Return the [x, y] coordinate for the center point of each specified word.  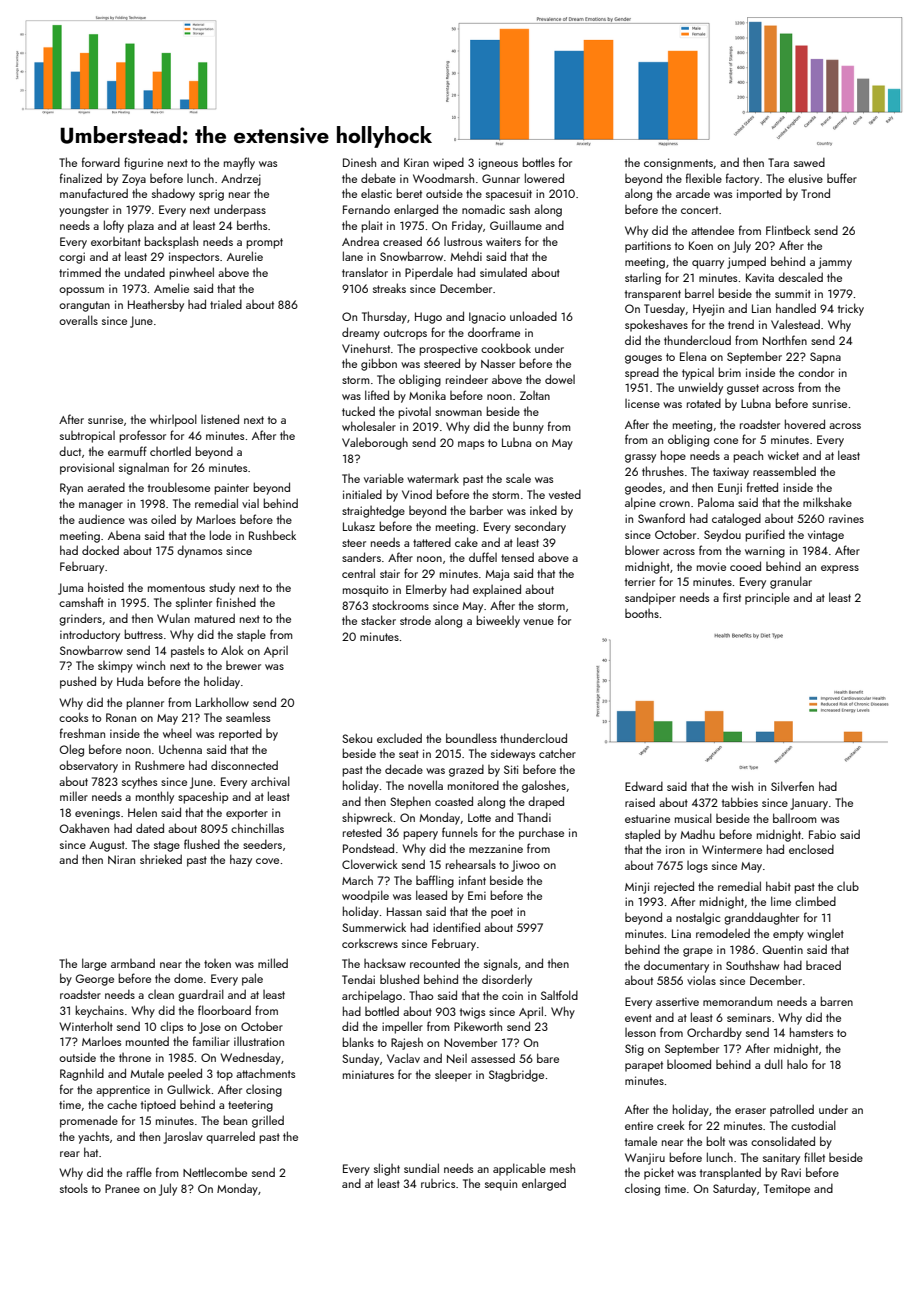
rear [70, 1154]
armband [133, 963]
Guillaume [516, 225]
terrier [640, 581]
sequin [501, 1185]
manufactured [94, 193]
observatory [88, 766]
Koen [701, 245]
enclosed [811, 849]
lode [220, 535]
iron [675, 849]
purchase [541, 833]
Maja [497, 575]
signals [501, 964]
